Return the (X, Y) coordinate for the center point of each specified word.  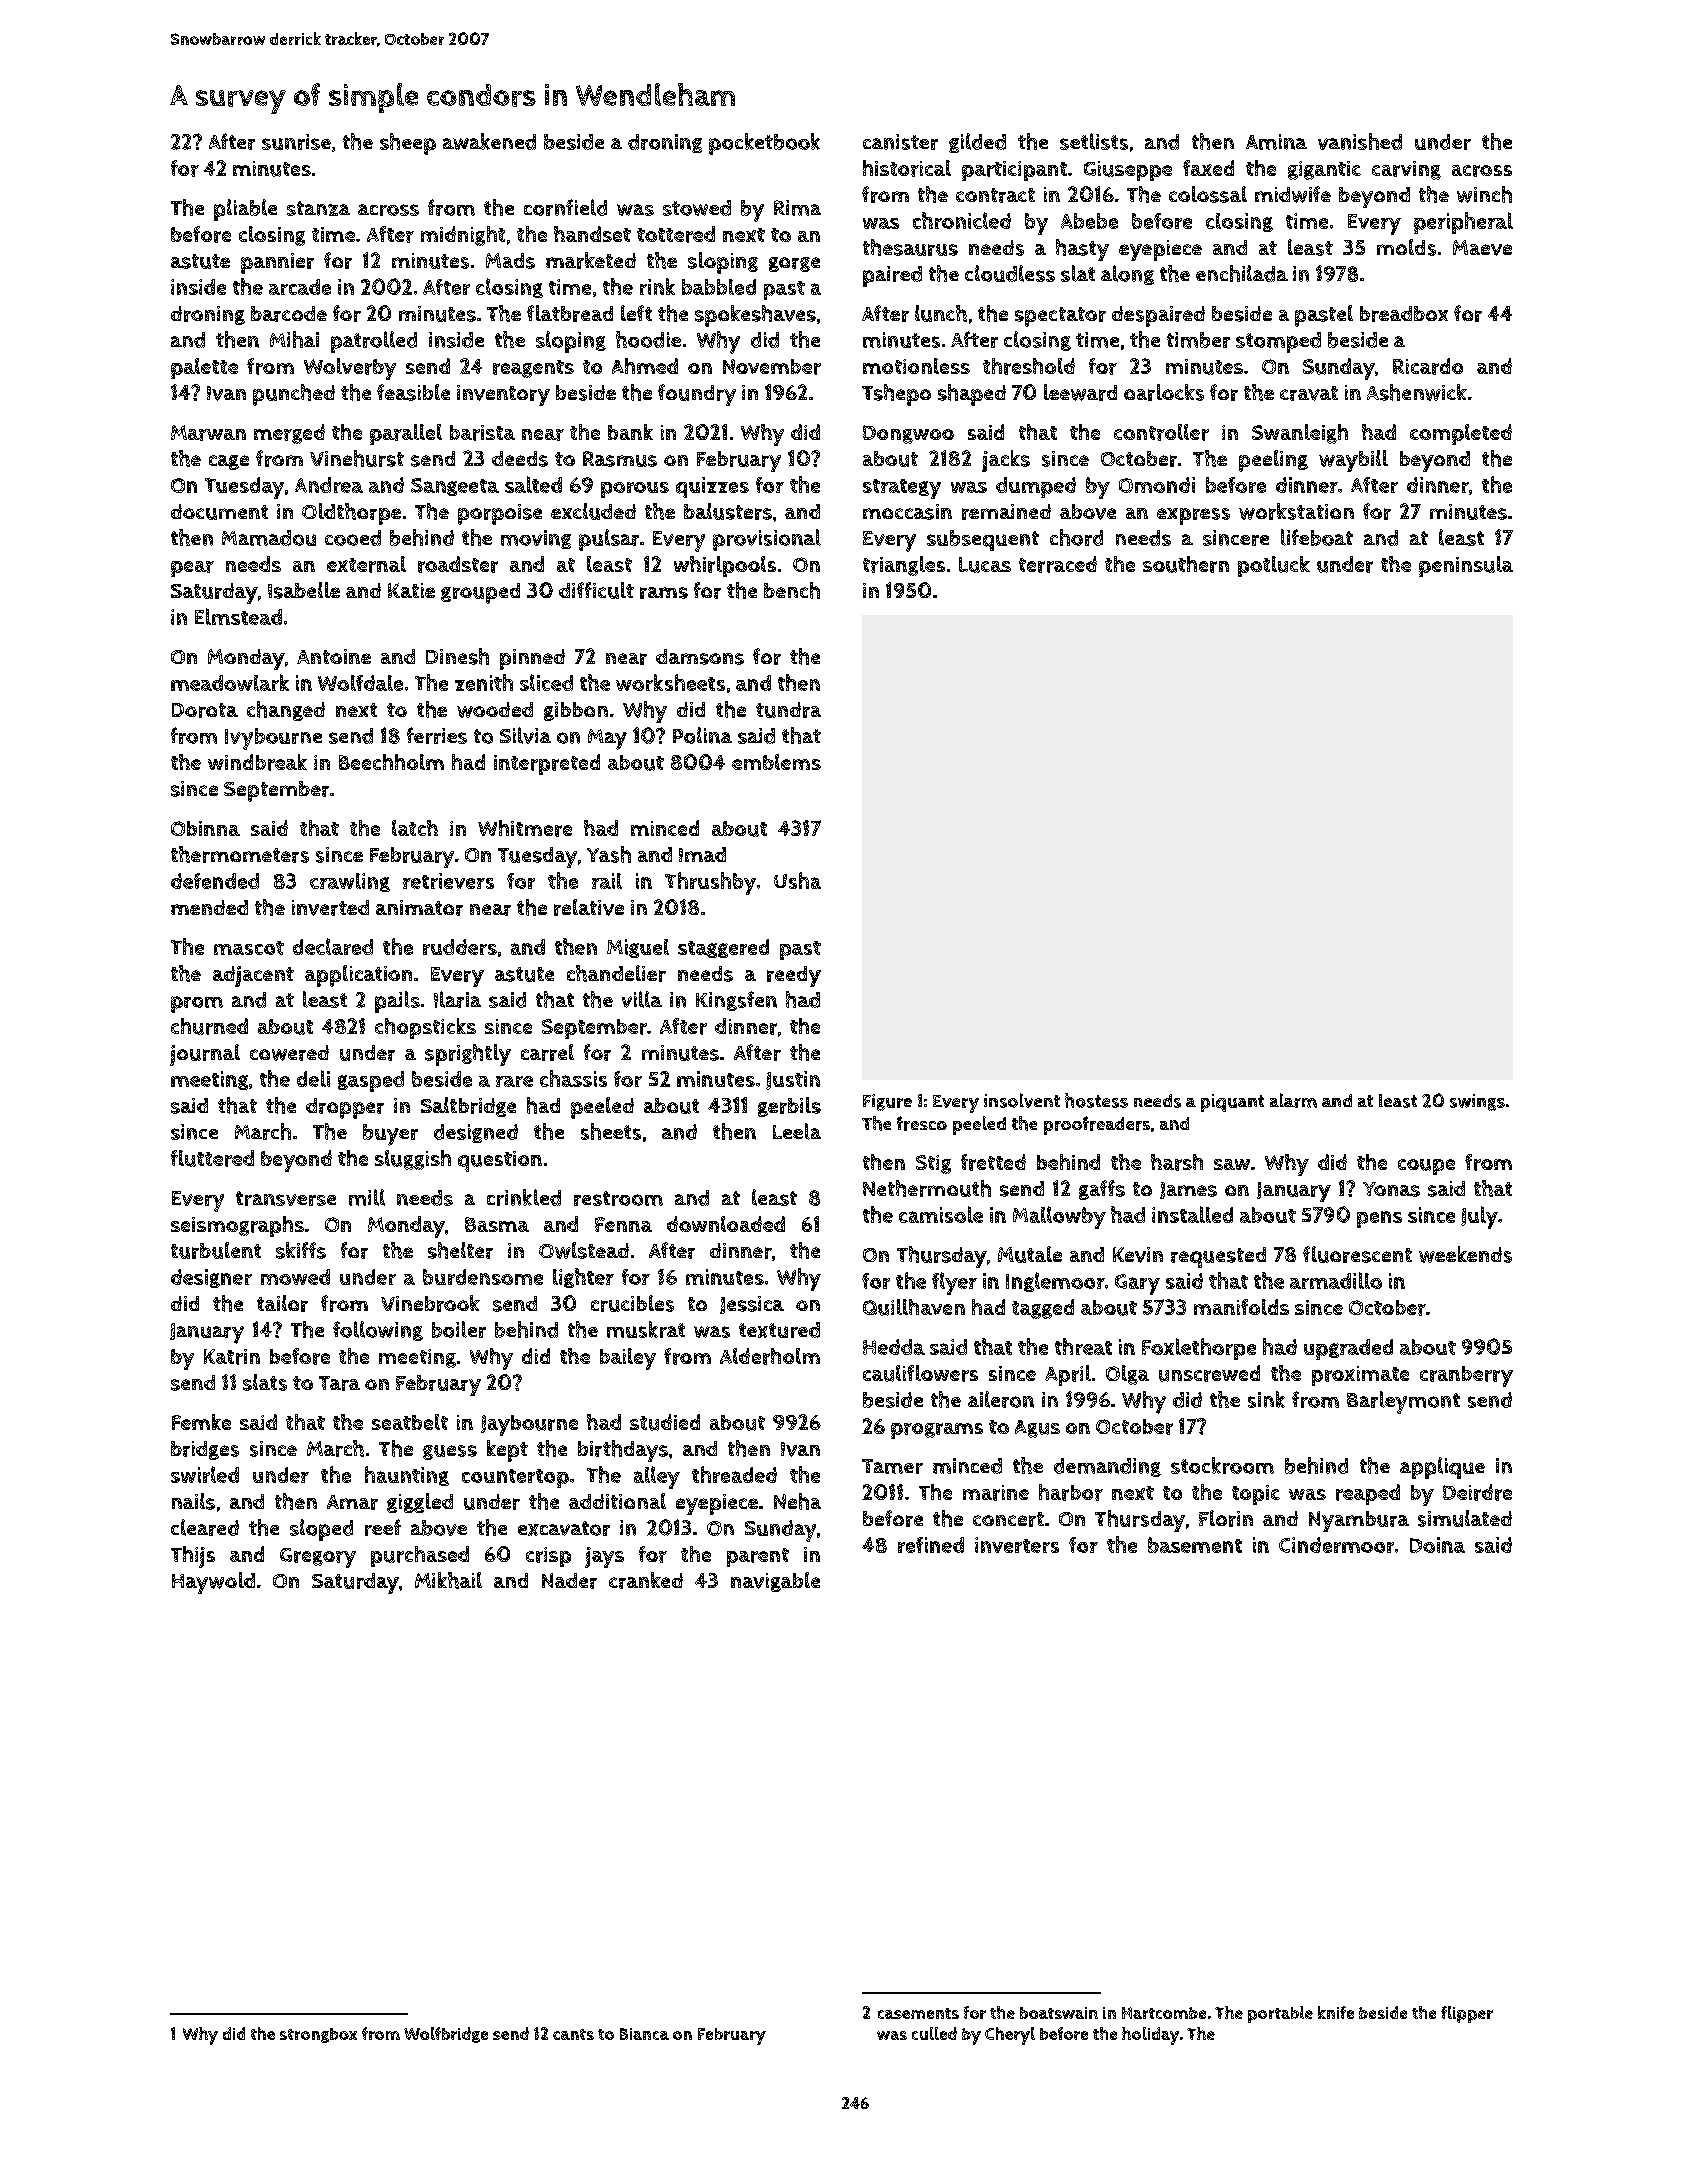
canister (900, 142)
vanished (1360, 141)
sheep (408, 144)
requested (1218, 1257)
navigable (775, 1582)
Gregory (318, 1558)
